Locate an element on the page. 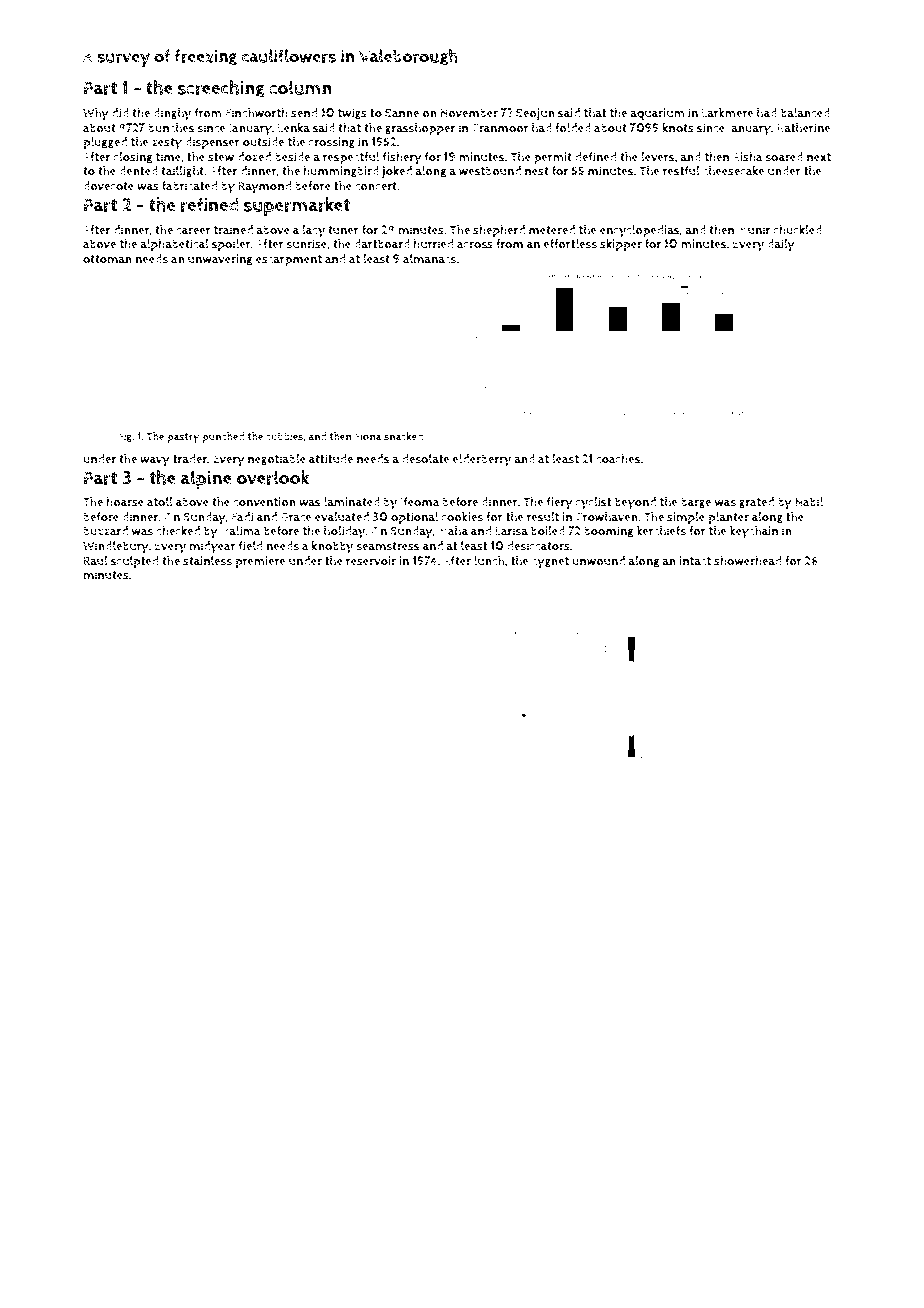 The width and height of the document is (924, 1308). alpine is located at coordinates (206, 479).
